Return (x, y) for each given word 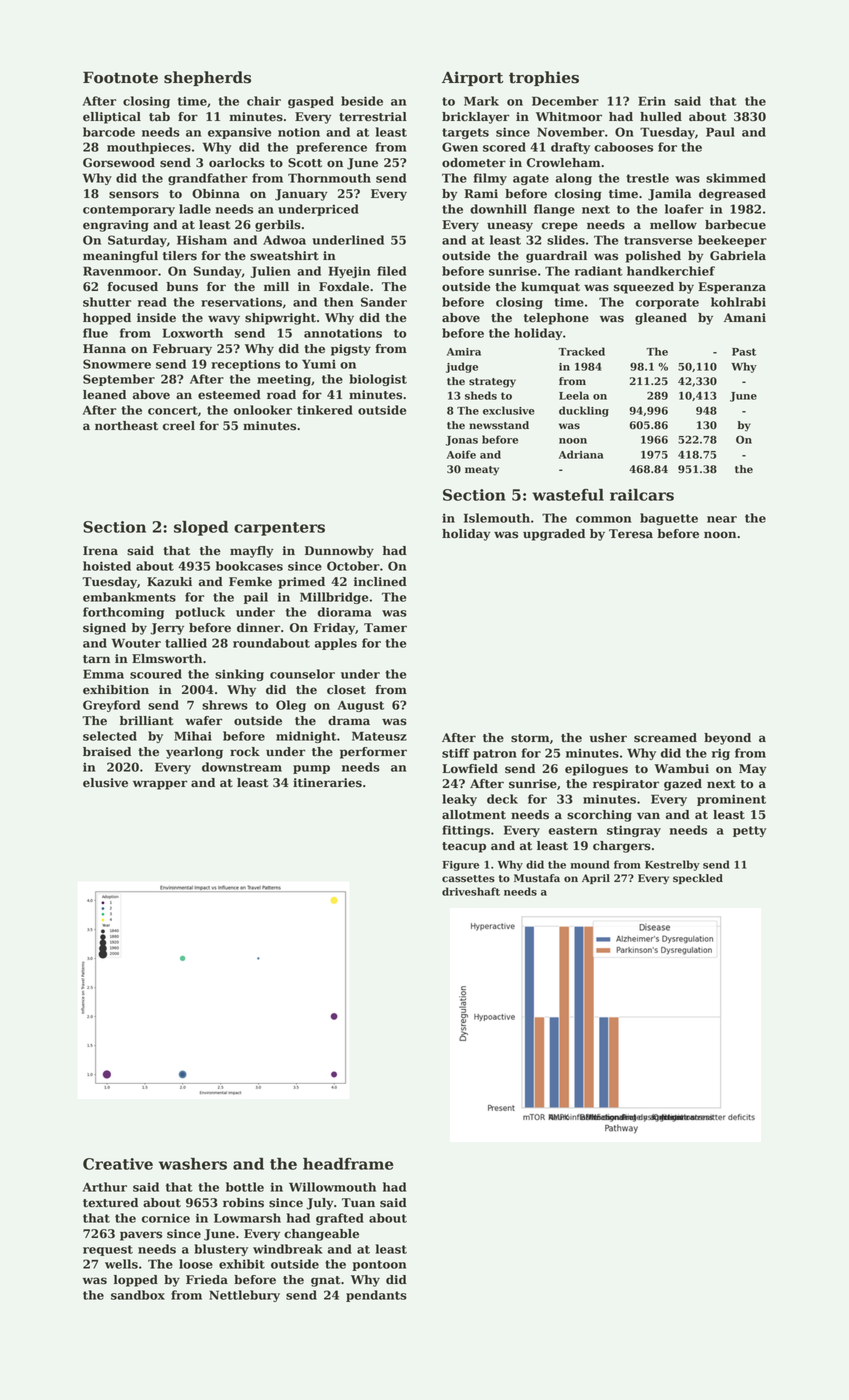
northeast (126, 426)
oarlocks (237, 163)
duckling (584, 411)
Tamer (385, 628)
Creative (118, 1164)
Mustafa (537, 878)
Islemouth (497, 518)
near (722, 519)
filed (392, 271)
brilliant (147, 721)
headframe (348, 1164)
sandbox (138, 1295)
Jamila (669, 195)
